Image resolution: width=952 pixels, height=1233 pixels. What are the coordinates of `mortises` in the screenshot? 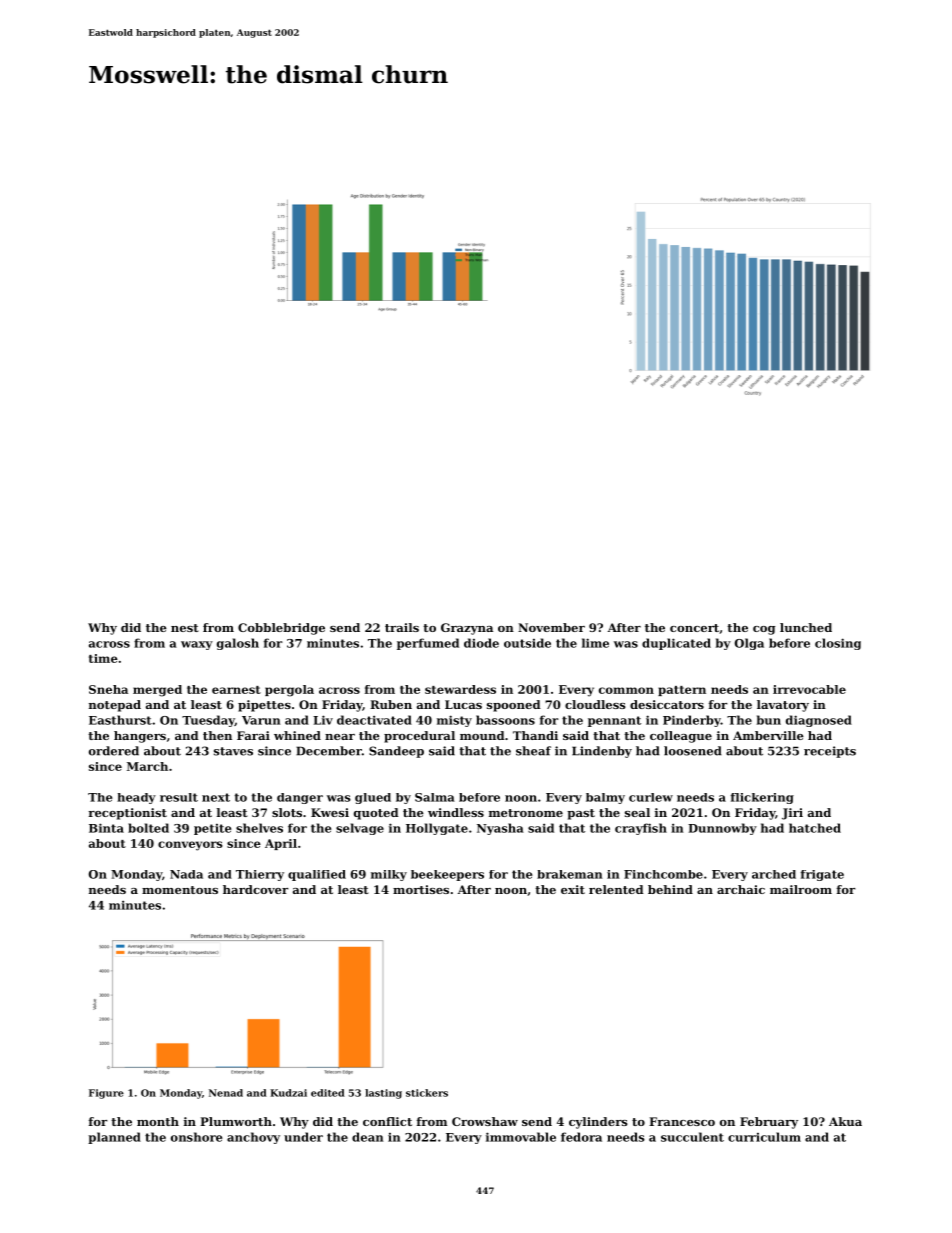 It's located at (421, 889).
